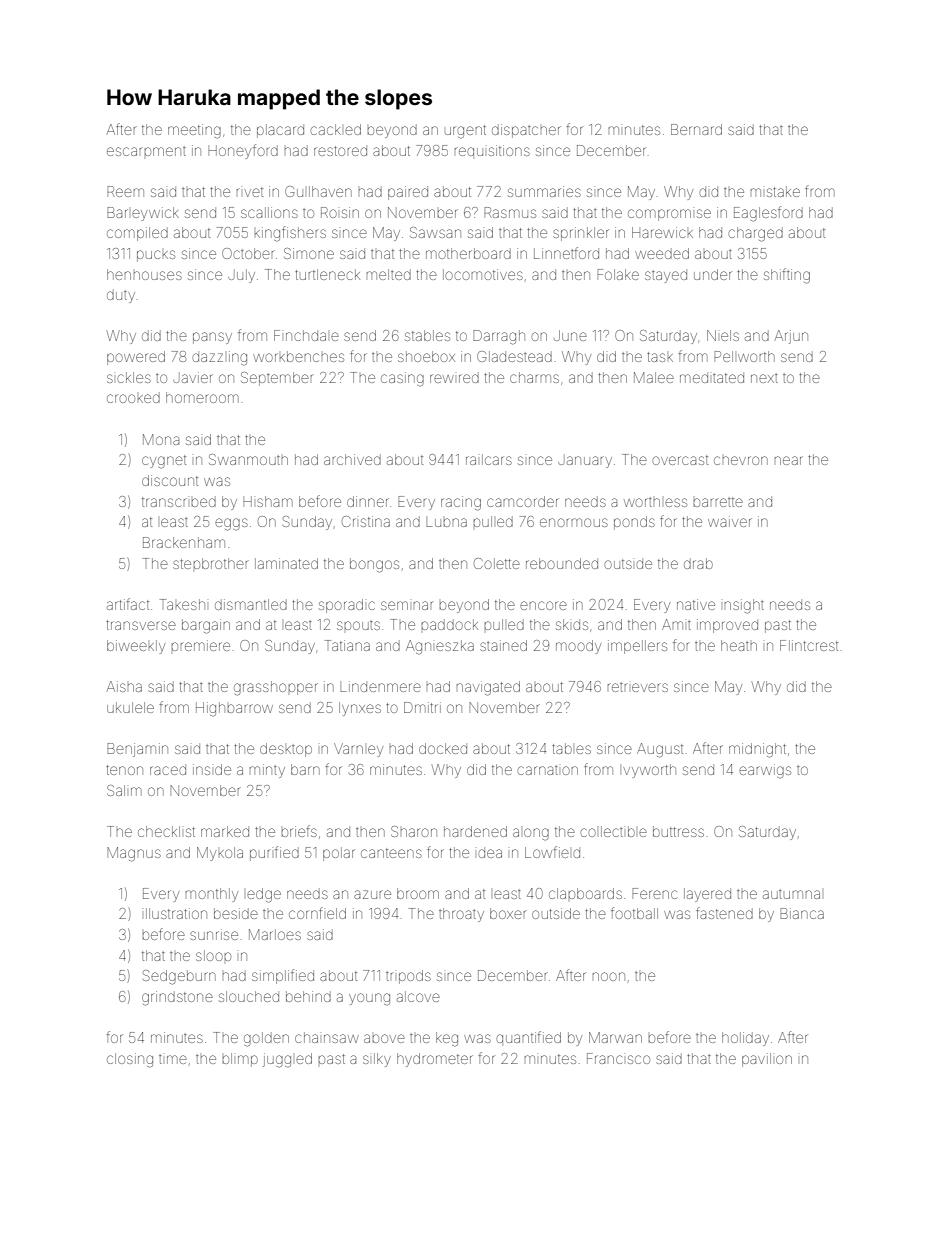 This screenshot has width=952, height=1233. I want to click on dinner, so click(368, 501).
